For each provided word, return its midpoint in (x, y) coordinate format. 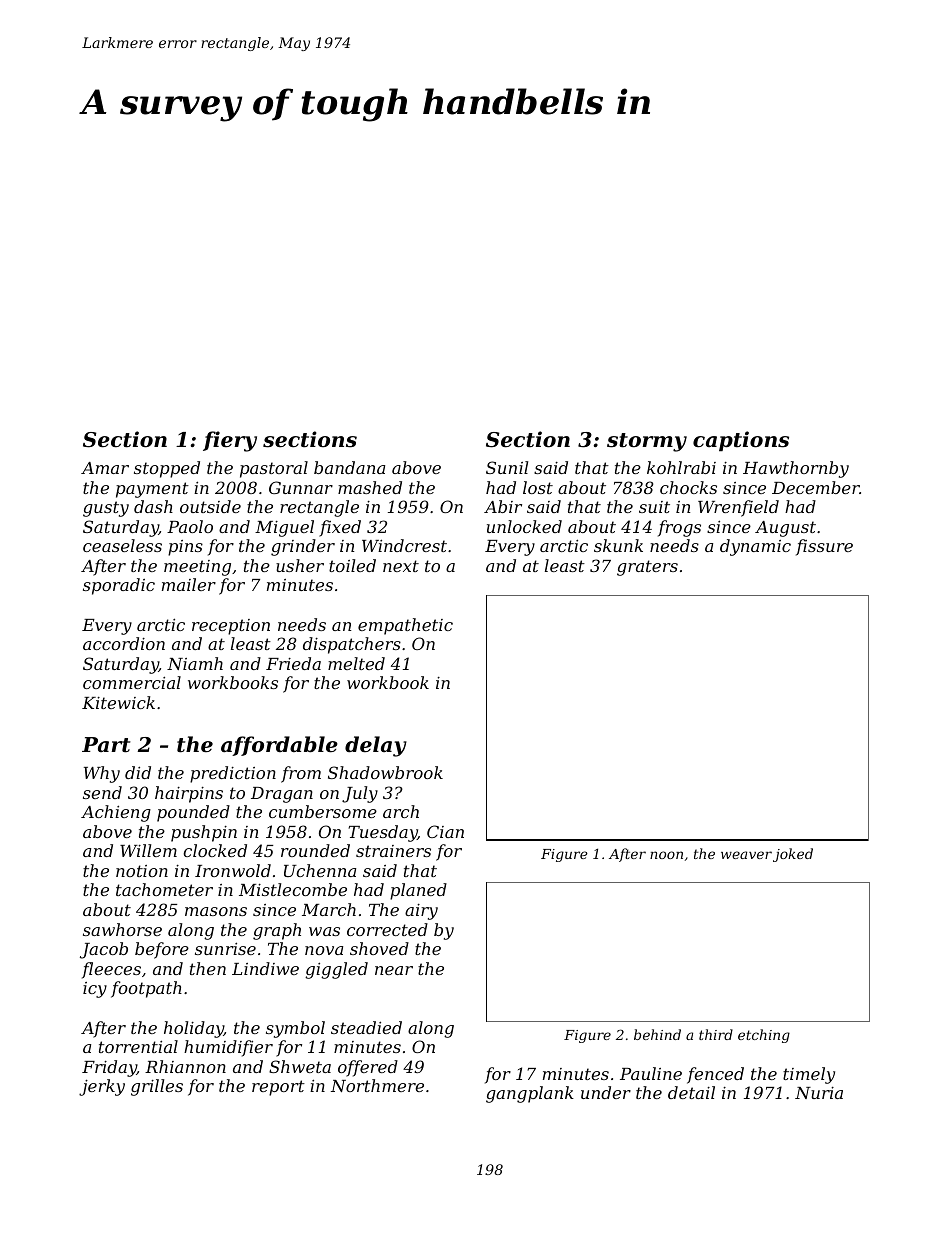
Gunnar (301, 487)
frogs (679, 528)
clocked (215, 850)
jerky (102, 1087)
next (401, 566)
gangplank (530, 1094)
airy (421, 912)
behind (657, 1034)
